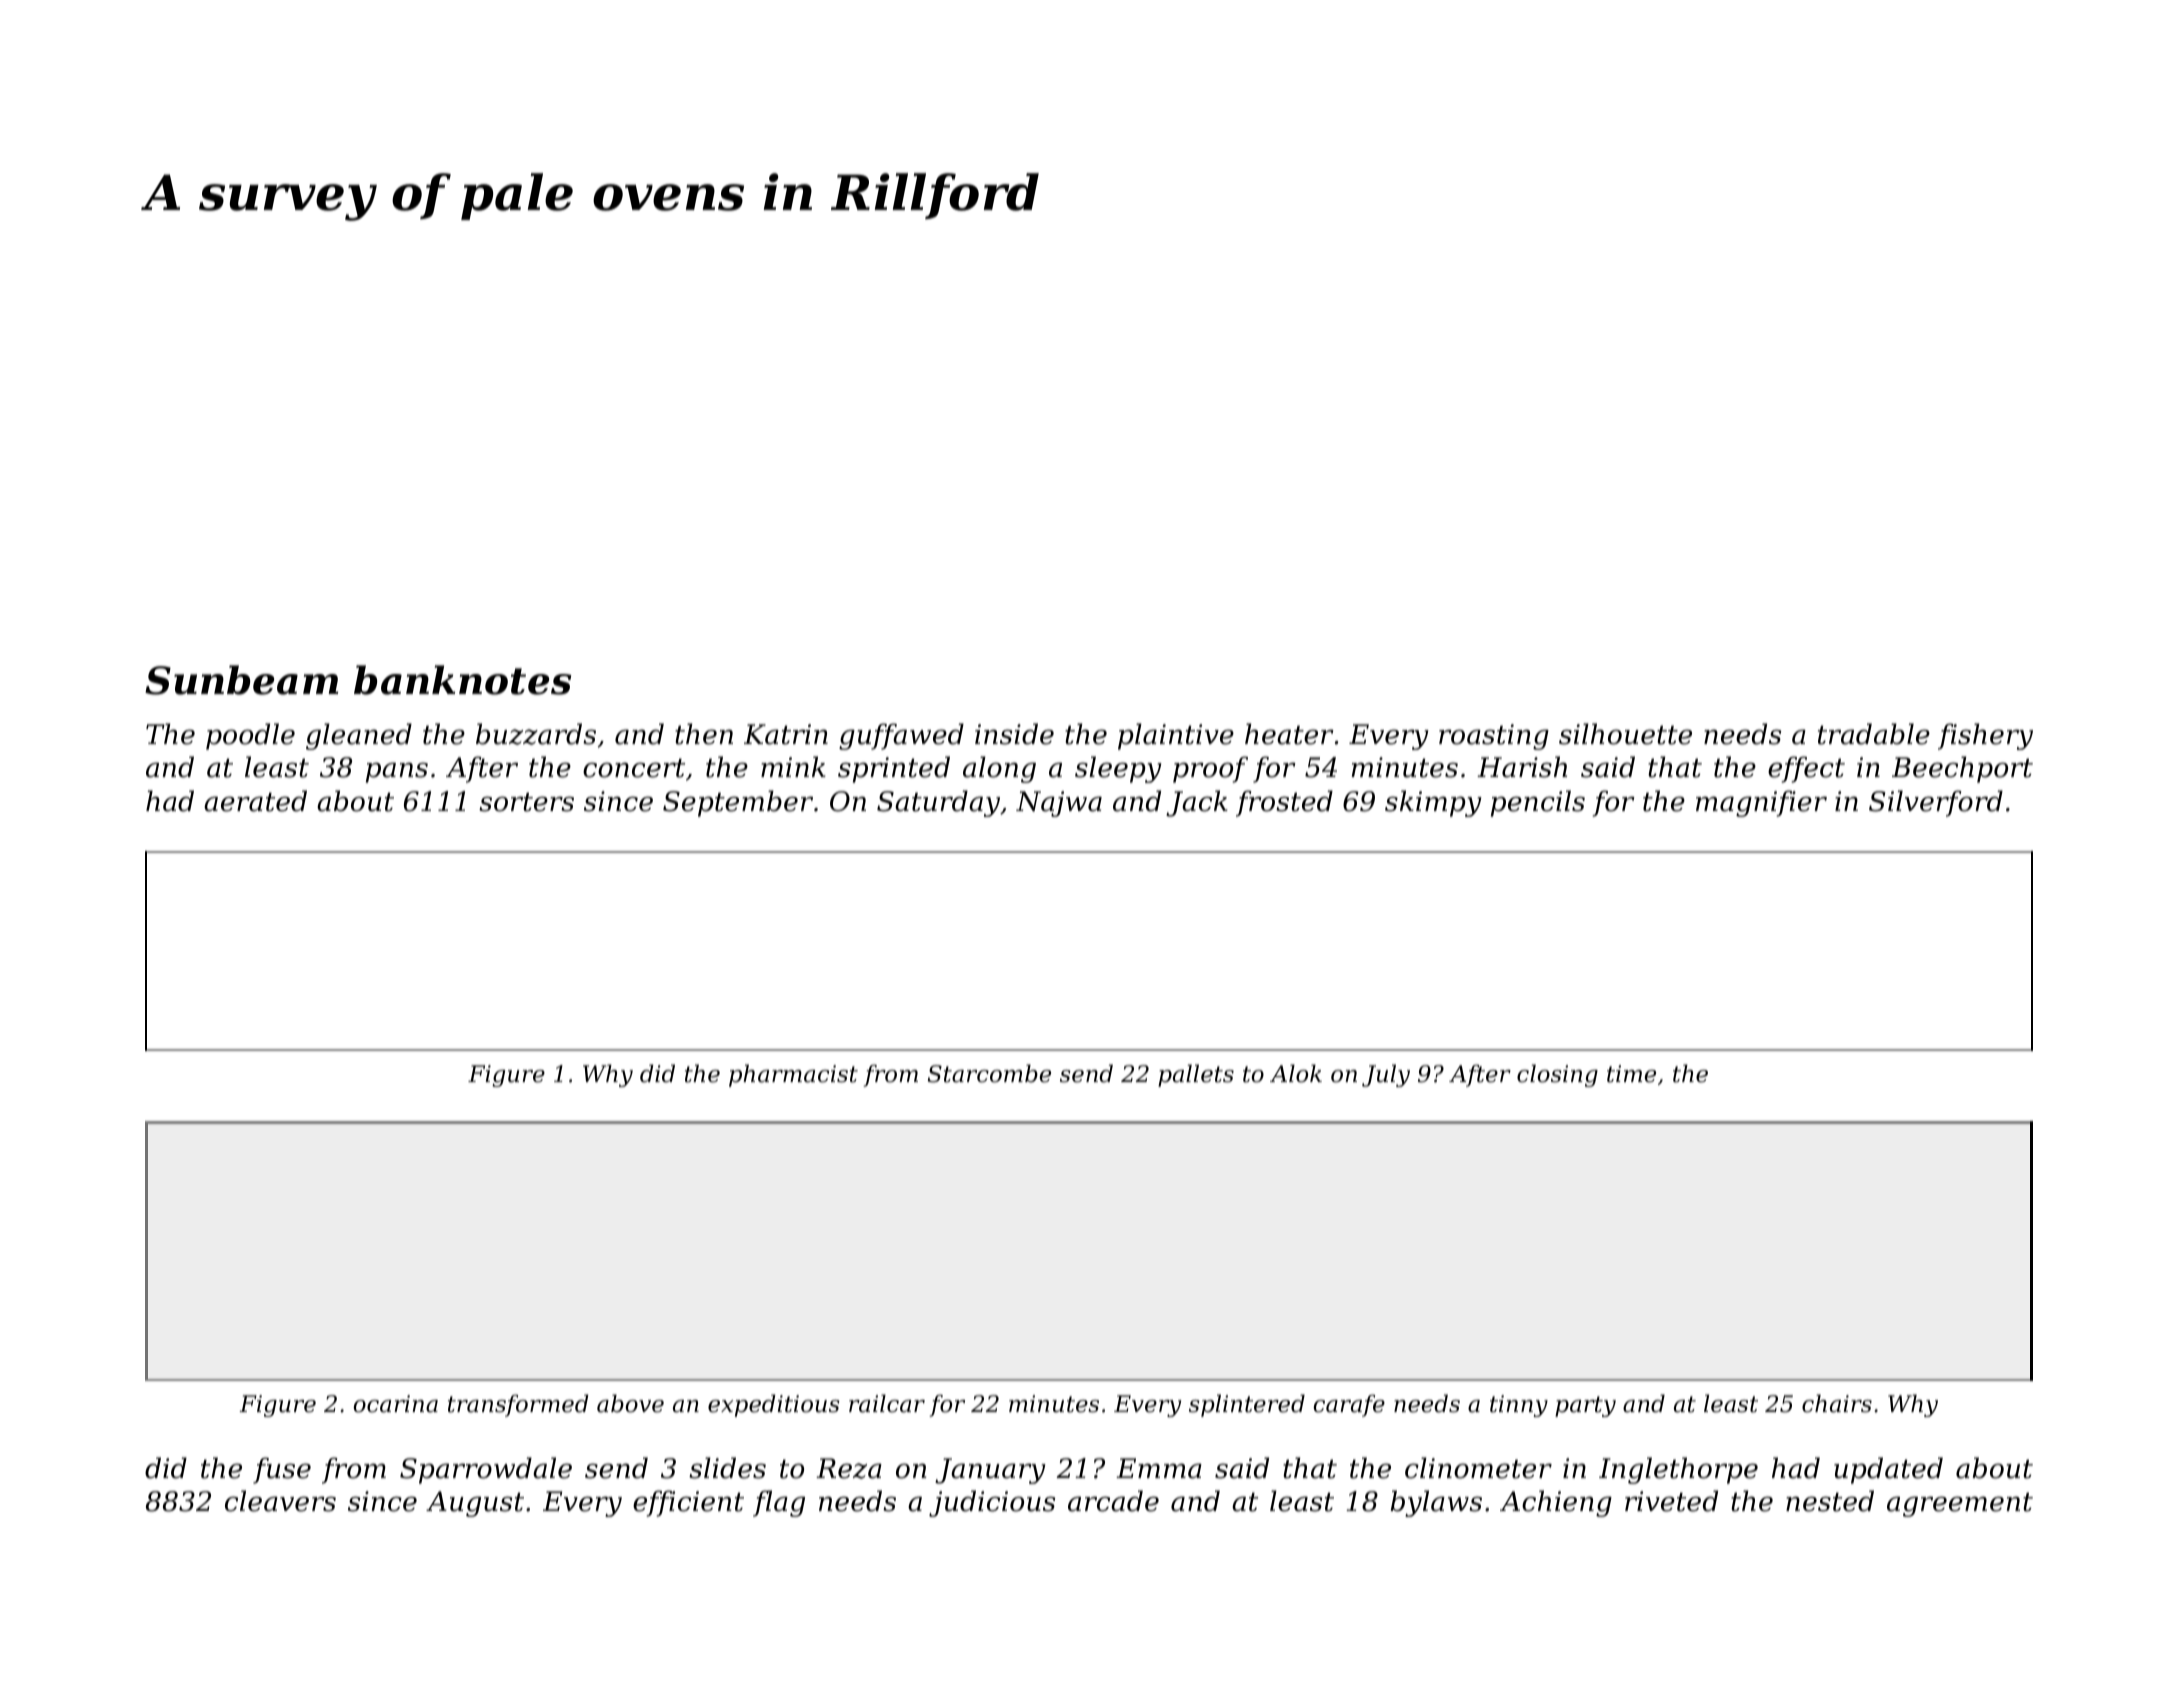 The width and height of the page is (2178, 1683). Describe the element at coordinates (1289, 734) in the page. I see `heater` at that location.
